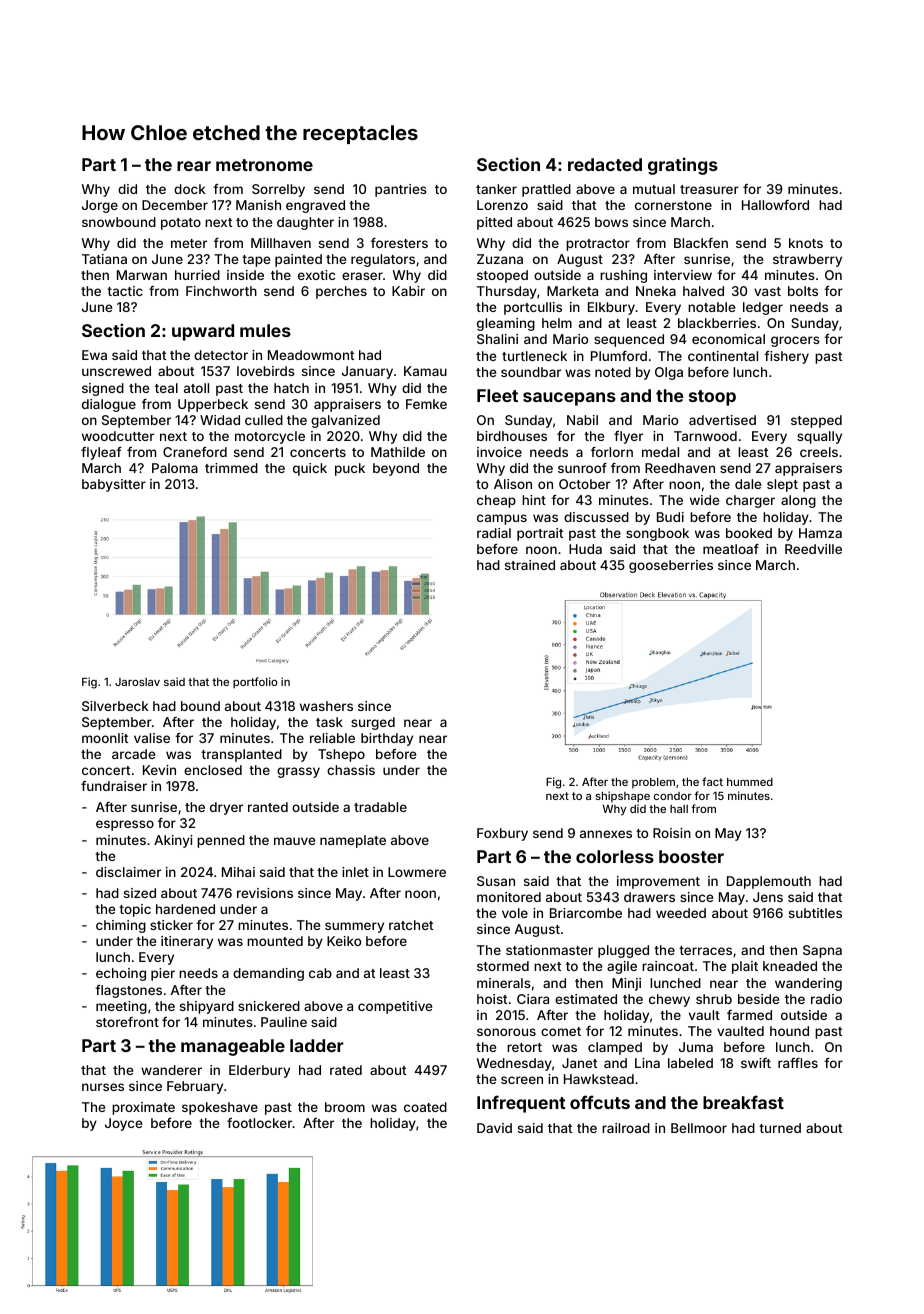  Describe the element at coordinates (256, 261) in the document. I see `tape` at that location.
